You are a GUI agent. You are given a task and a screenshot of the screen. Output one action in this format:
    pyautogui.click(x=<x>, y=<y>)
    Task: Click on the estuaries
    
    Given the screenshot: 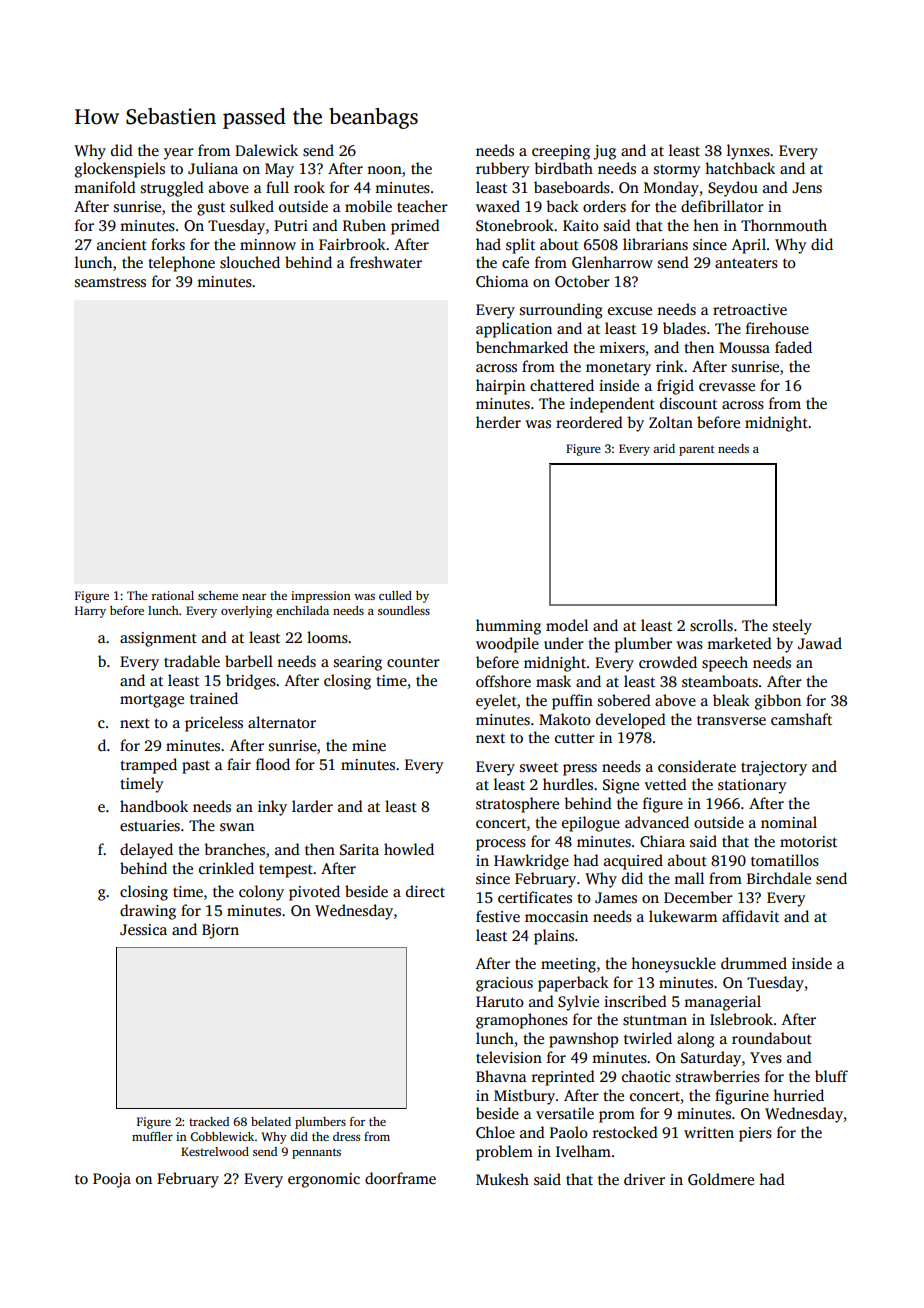 What is the action you would take?
    pyautogui.click(x=150, y=826)
